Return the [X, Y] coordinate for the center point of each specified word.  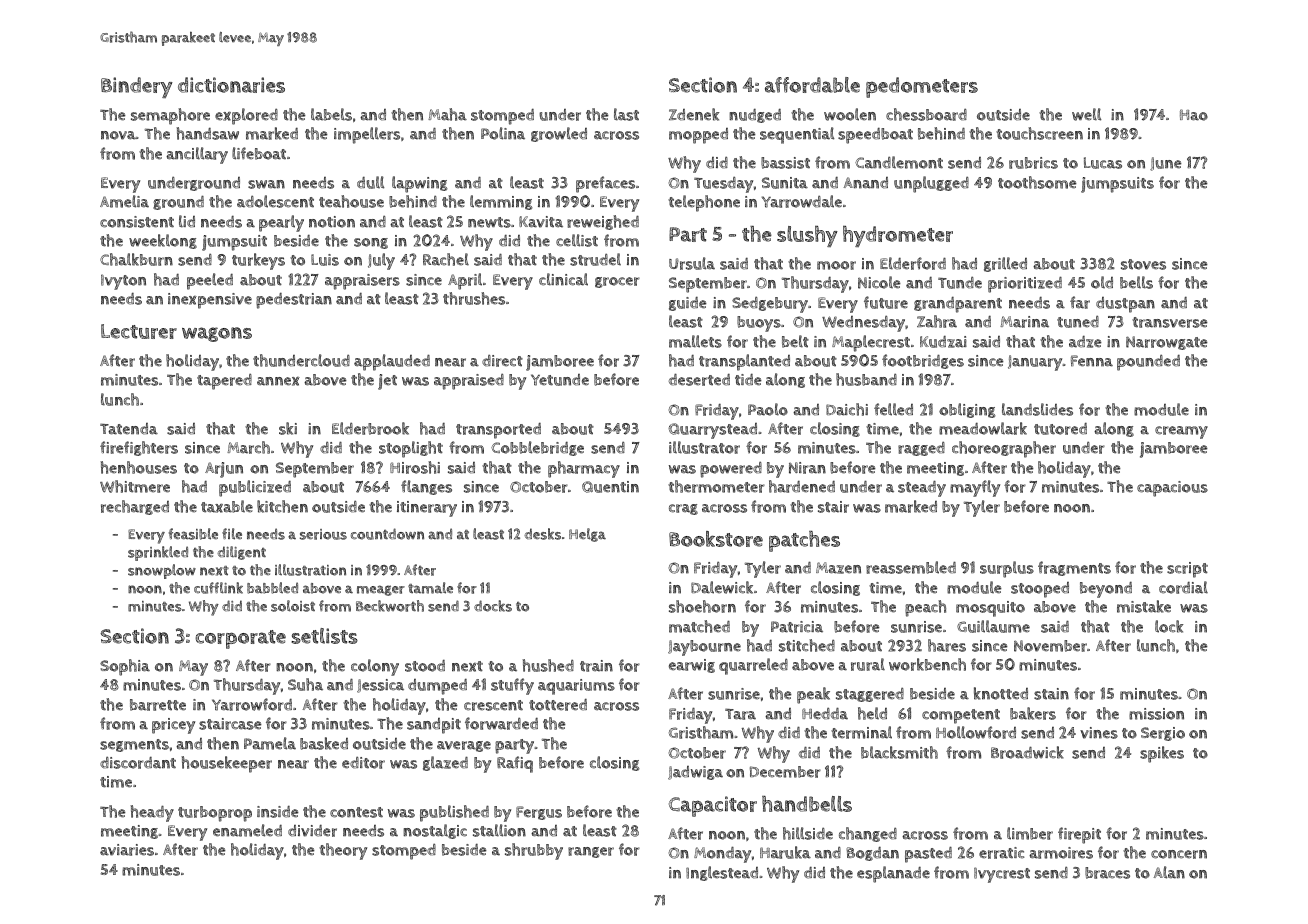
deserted [699, 380]
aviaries [127, 850]
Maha [447, 114]
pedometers [922, 87]
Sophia [125, 667]
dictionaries [231, 85]
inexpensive [210, 301]
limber [1030, 833]
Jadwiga [695, 773]
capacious [1172, 489]
